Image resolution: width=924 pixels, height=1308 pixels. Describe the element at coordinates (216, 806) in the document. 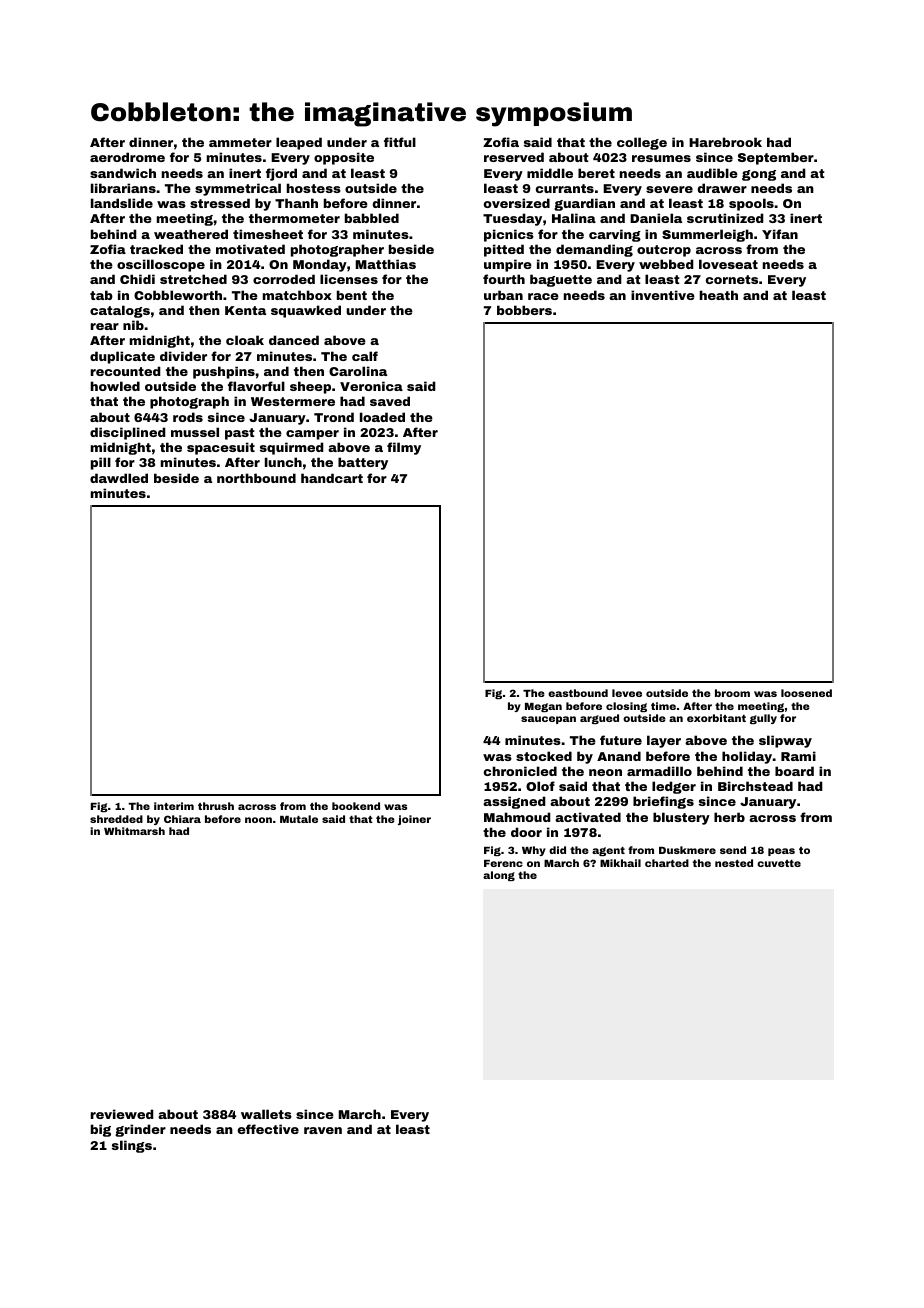

I see `thrush` at that location.
